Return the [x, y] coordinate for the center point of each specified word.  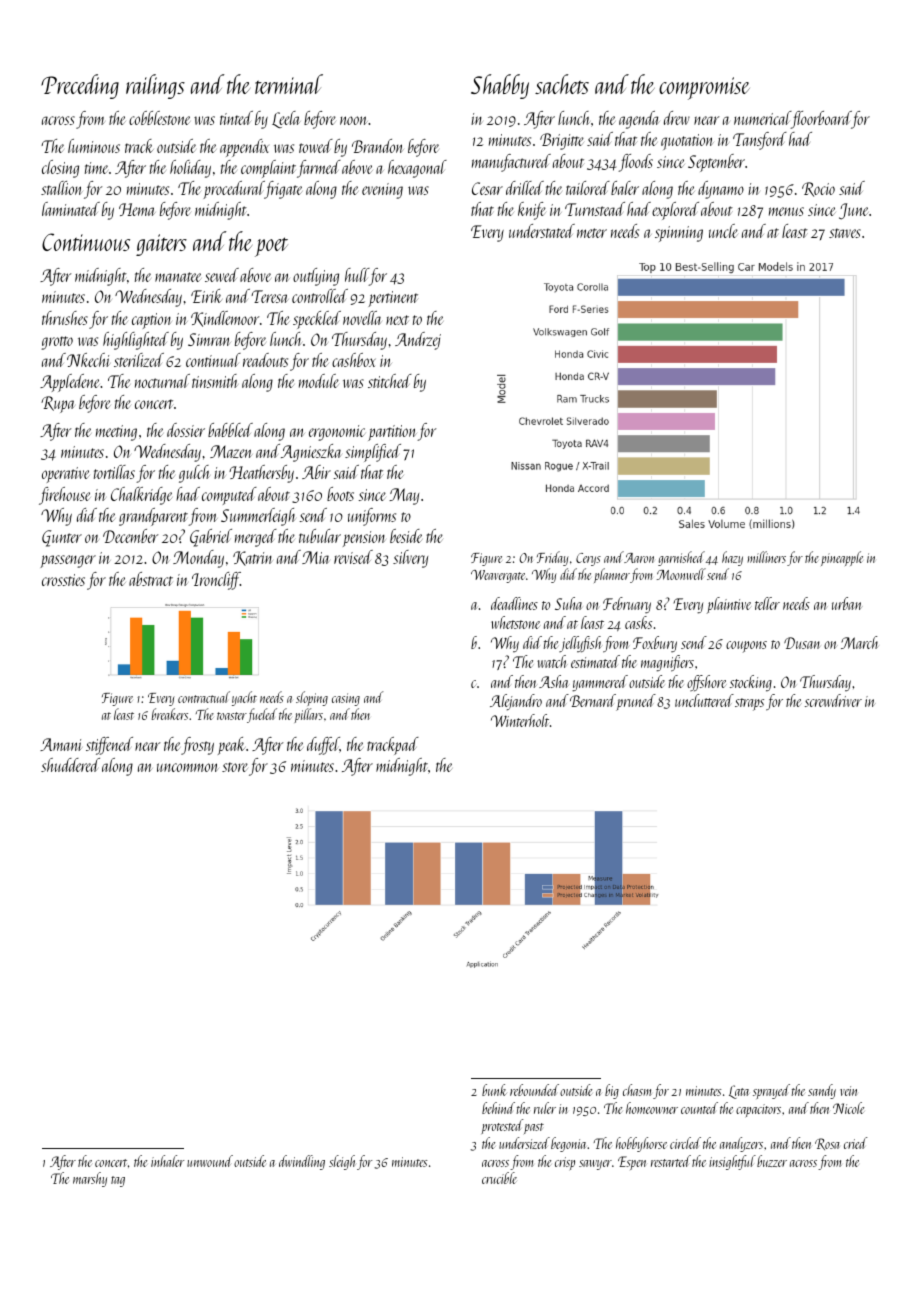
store [235, 767]
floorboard [821, 120]
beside [406, 536]
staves [845, 233]
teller [767, 603]
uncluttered [704, 700]
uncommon [188, 767]
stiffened [109, 746]
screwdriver [833, 700]
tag [118, 1181]
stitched [390, 381]
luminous [94, 146]
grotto [57, 343]
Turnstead [595, 209]
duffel [323, 746]
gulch [194, 474]
